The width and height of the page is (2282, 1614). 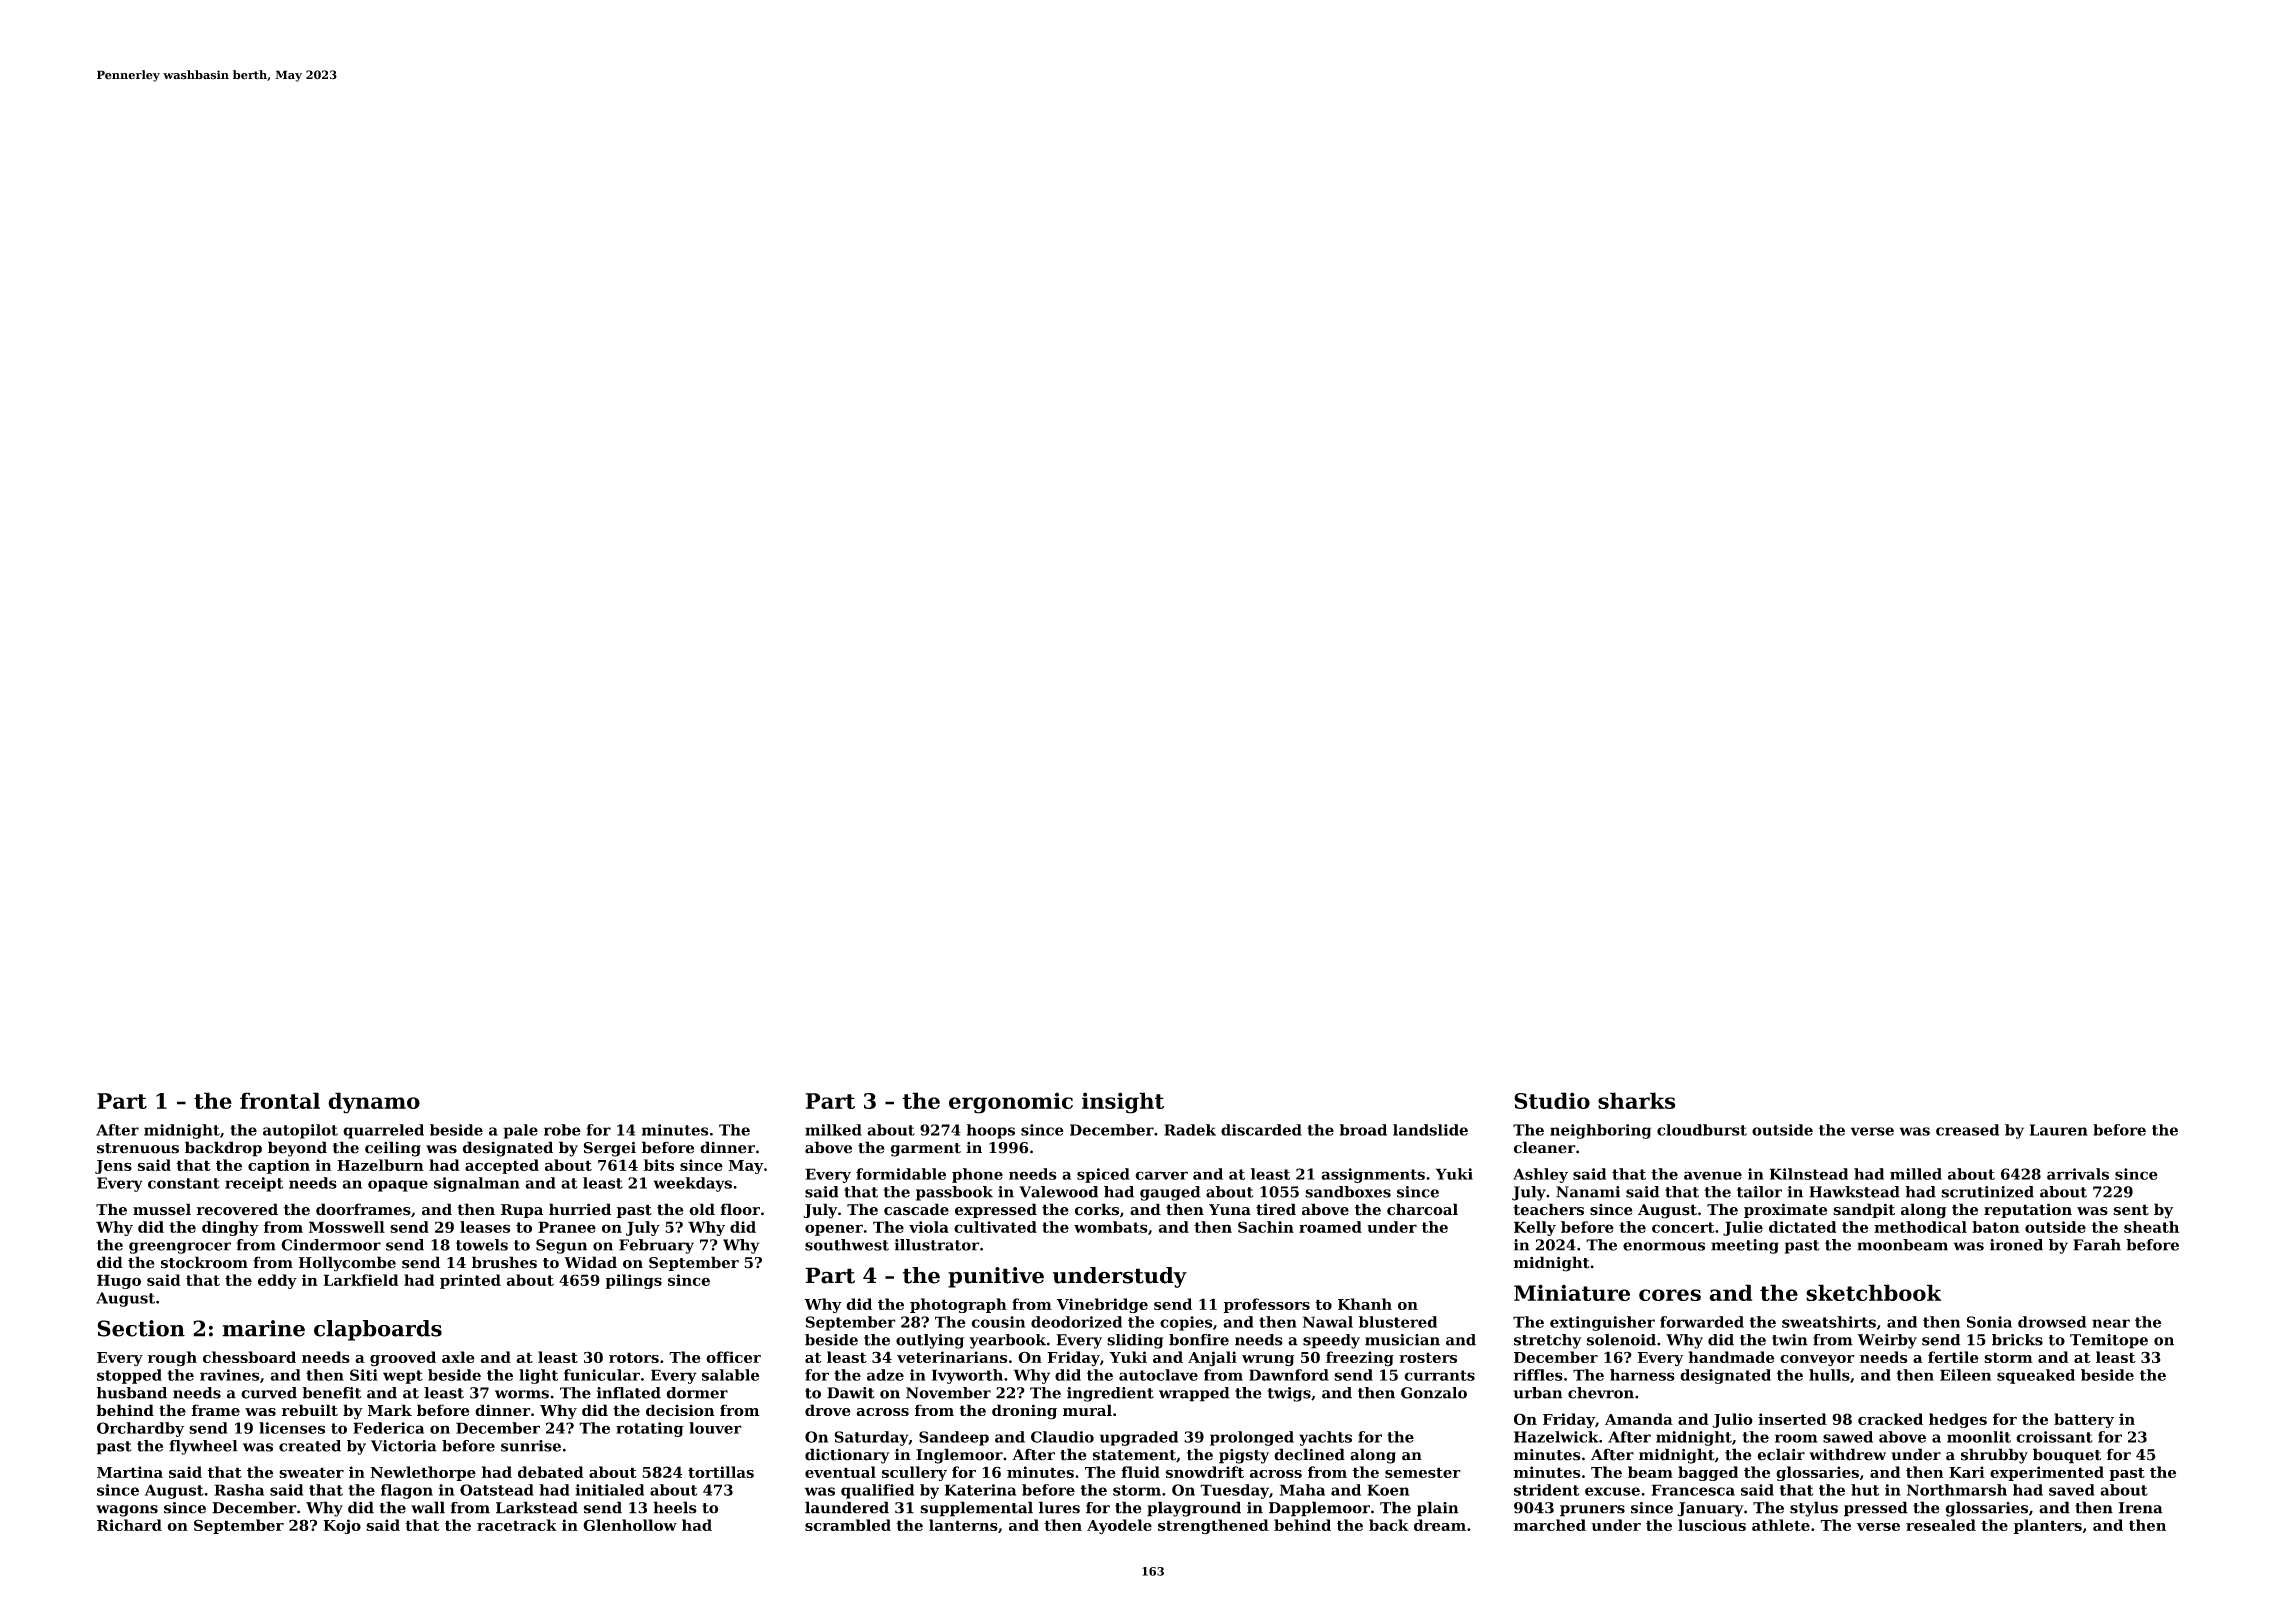 I want to click on Farah, so click(x=2097, y=1245).
